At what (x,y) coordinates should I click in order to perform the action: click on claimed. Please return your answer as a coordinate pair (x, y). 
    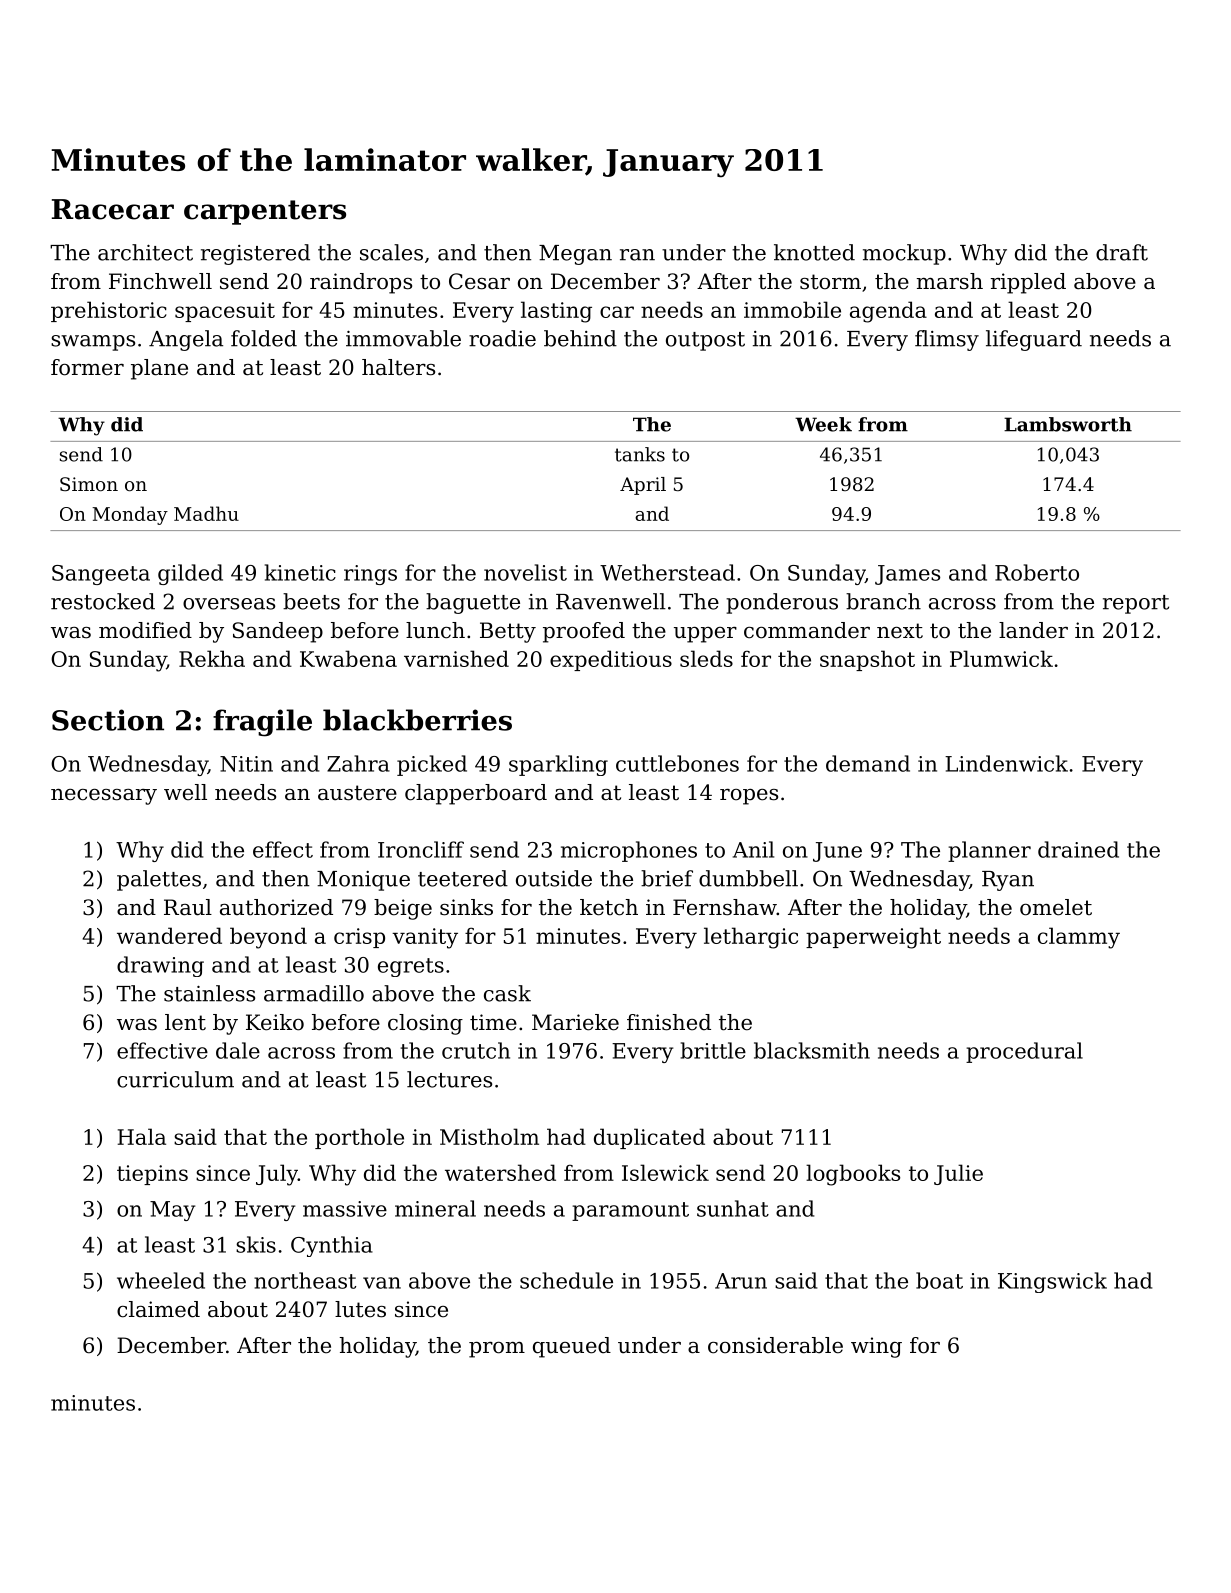
    Looking at the image, I should click on (158, 1309).
